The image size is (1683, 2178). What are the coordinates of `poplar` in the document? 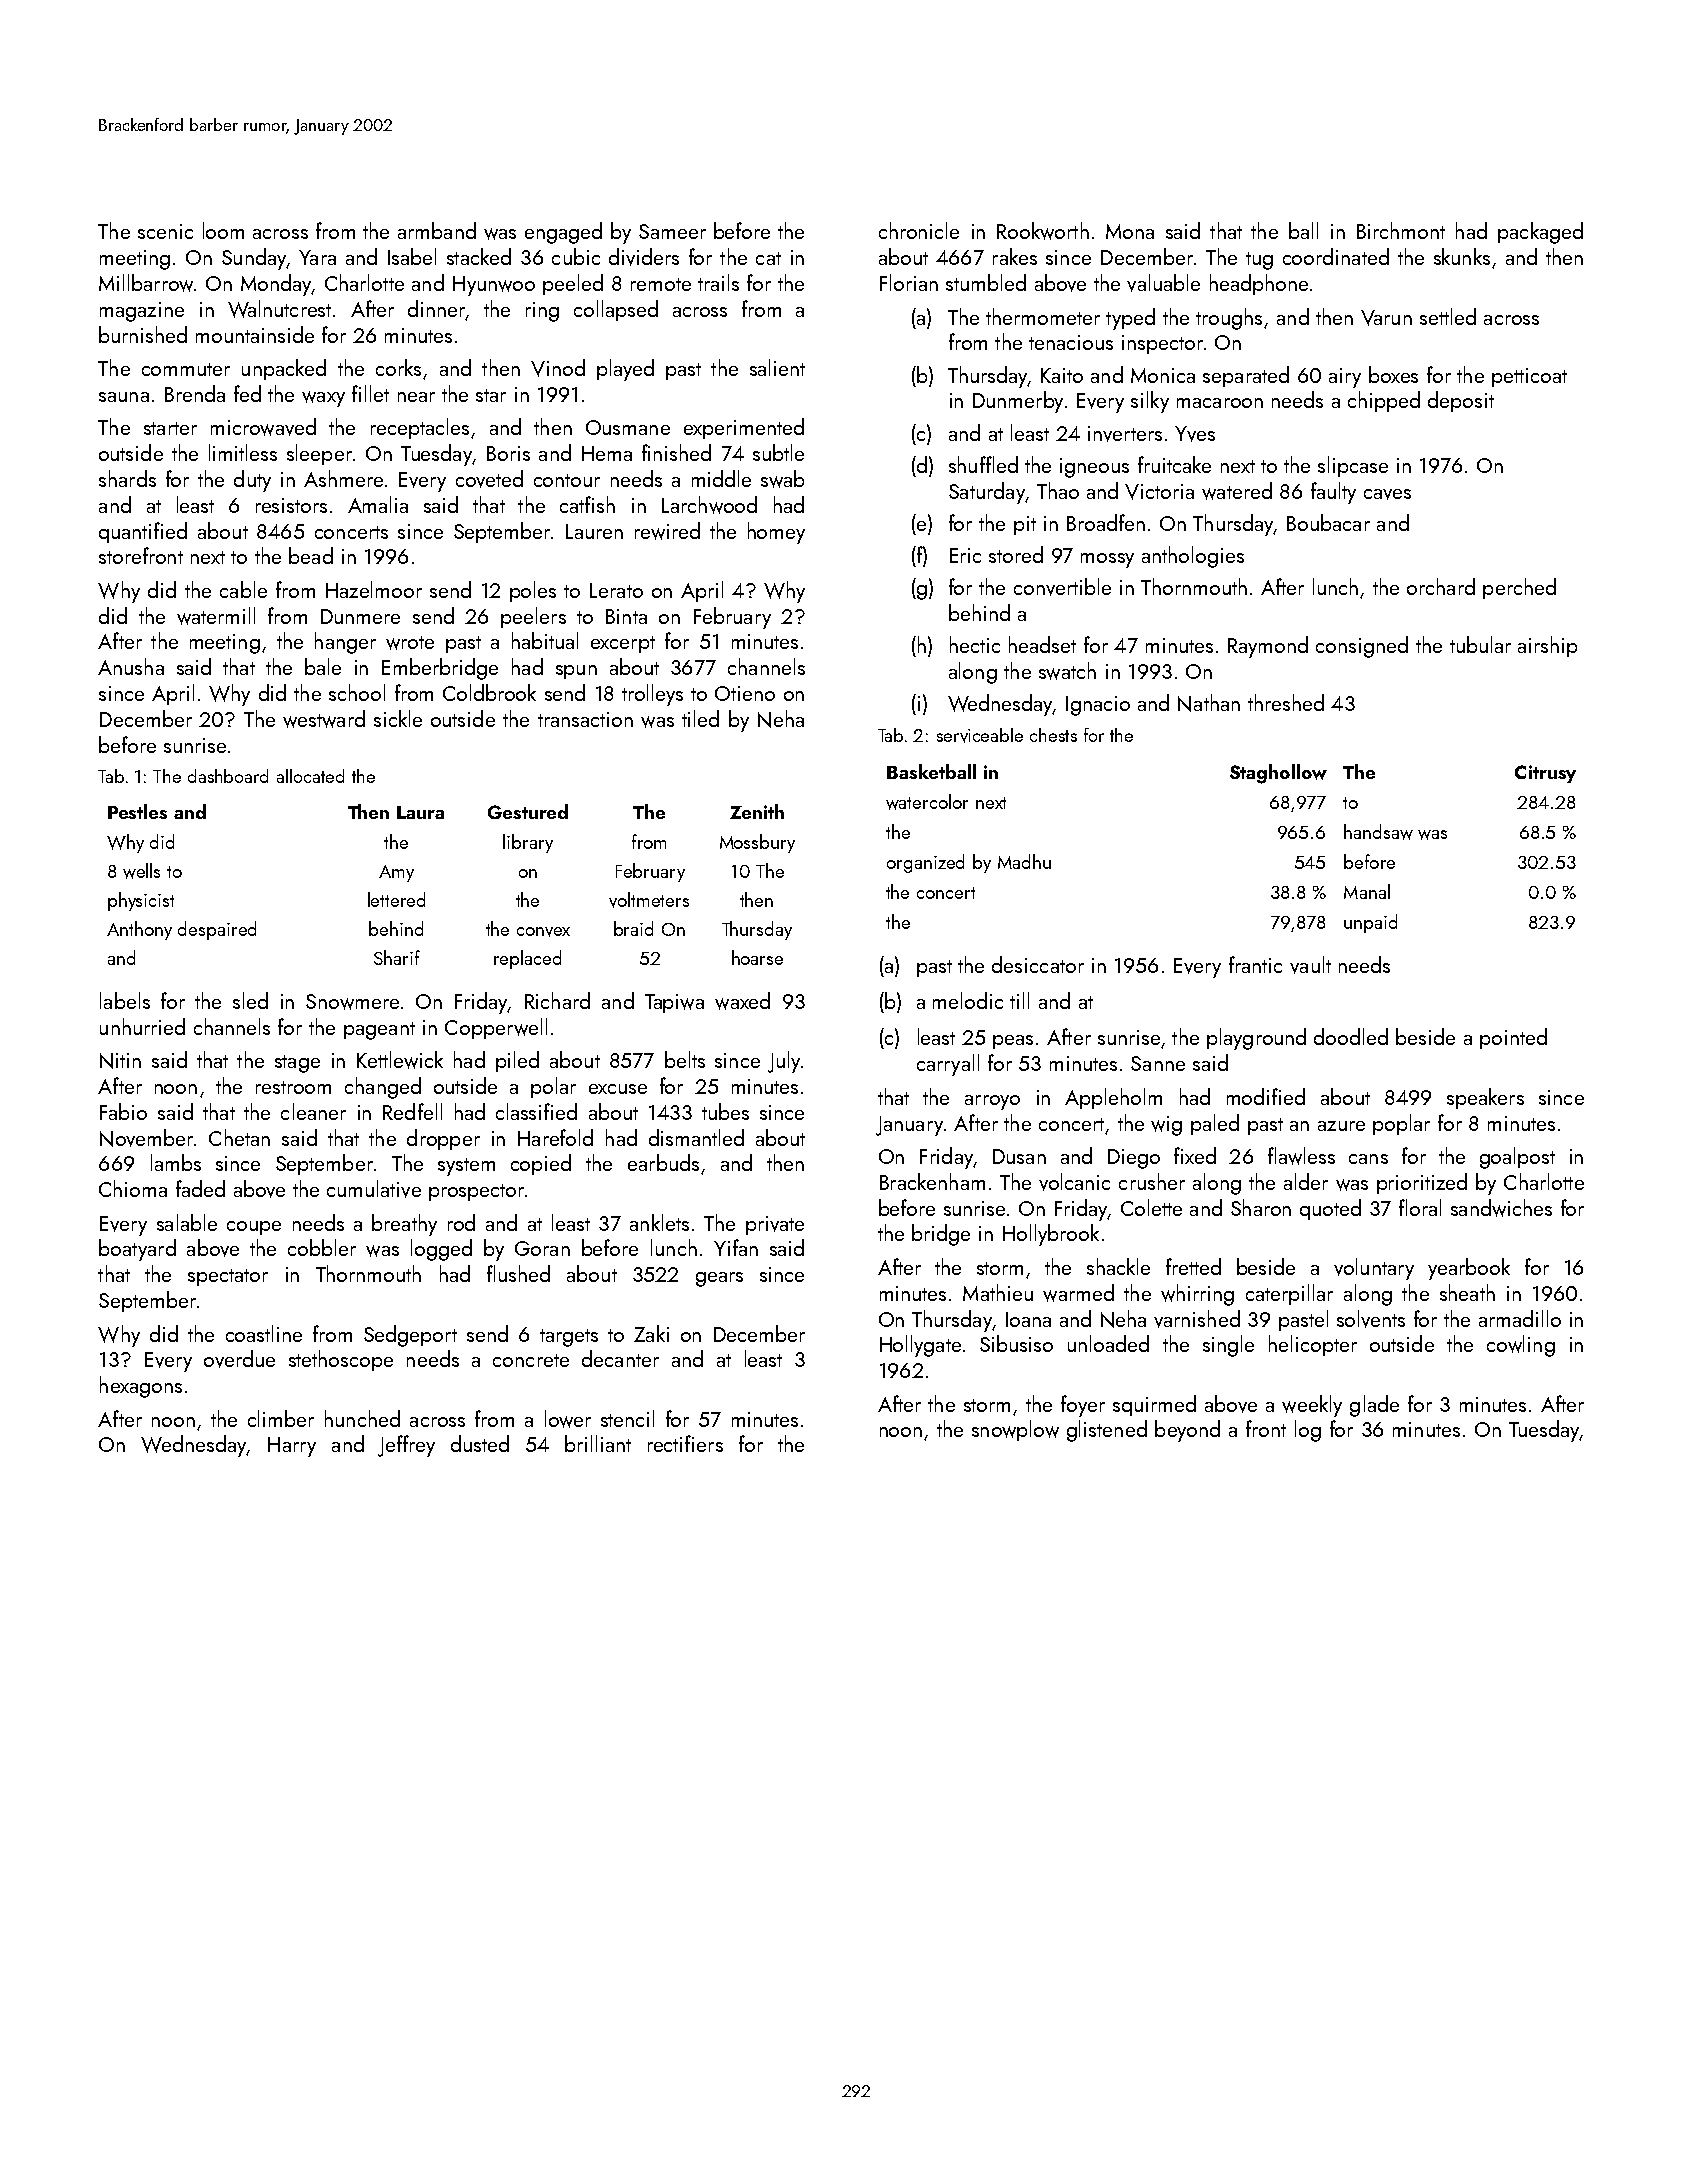 It's located at (1401, 1124).
